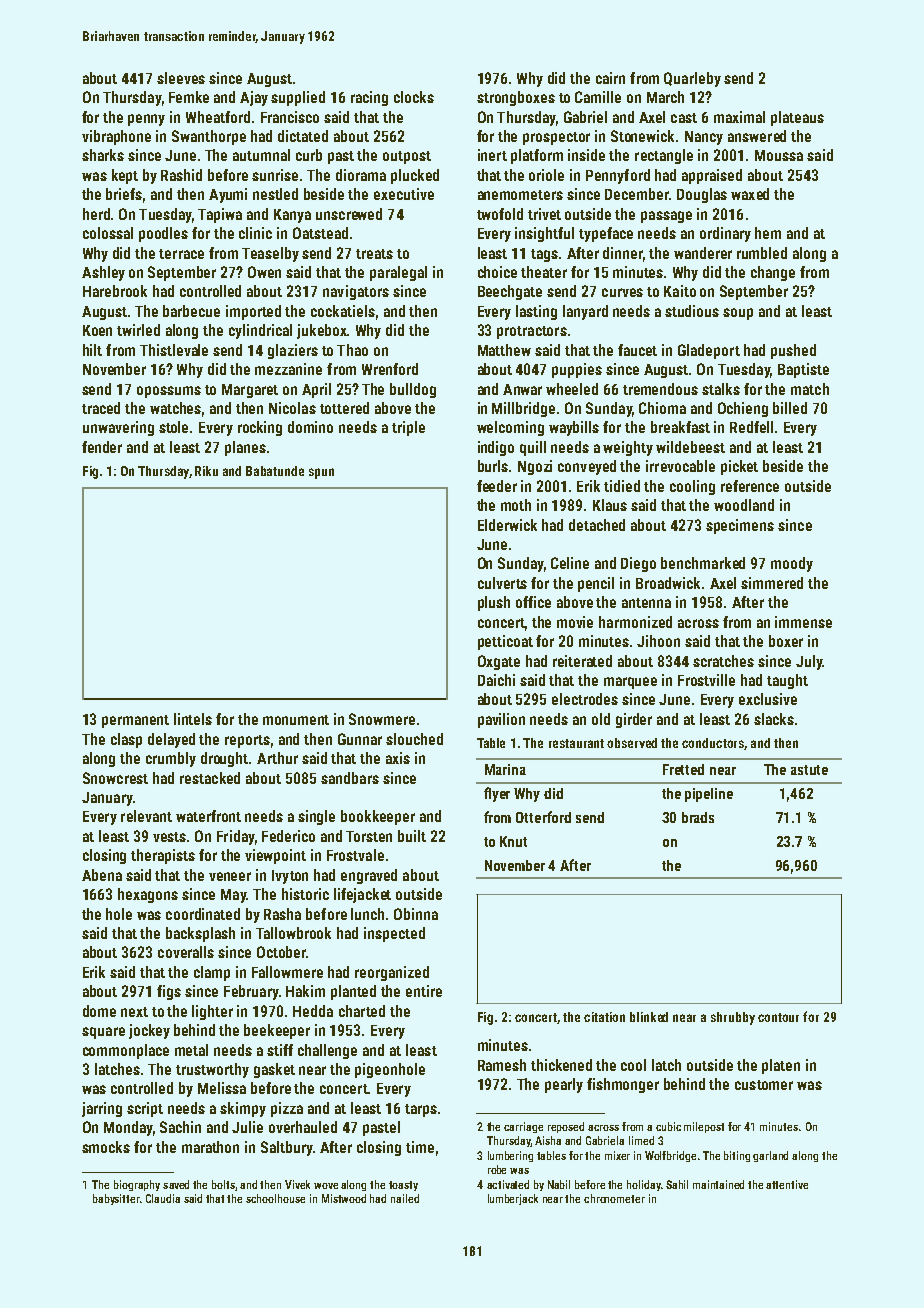  What do you see at coordinates (181, 78) in the page?
I see `sleeves` at bounding box center [181, 78].
